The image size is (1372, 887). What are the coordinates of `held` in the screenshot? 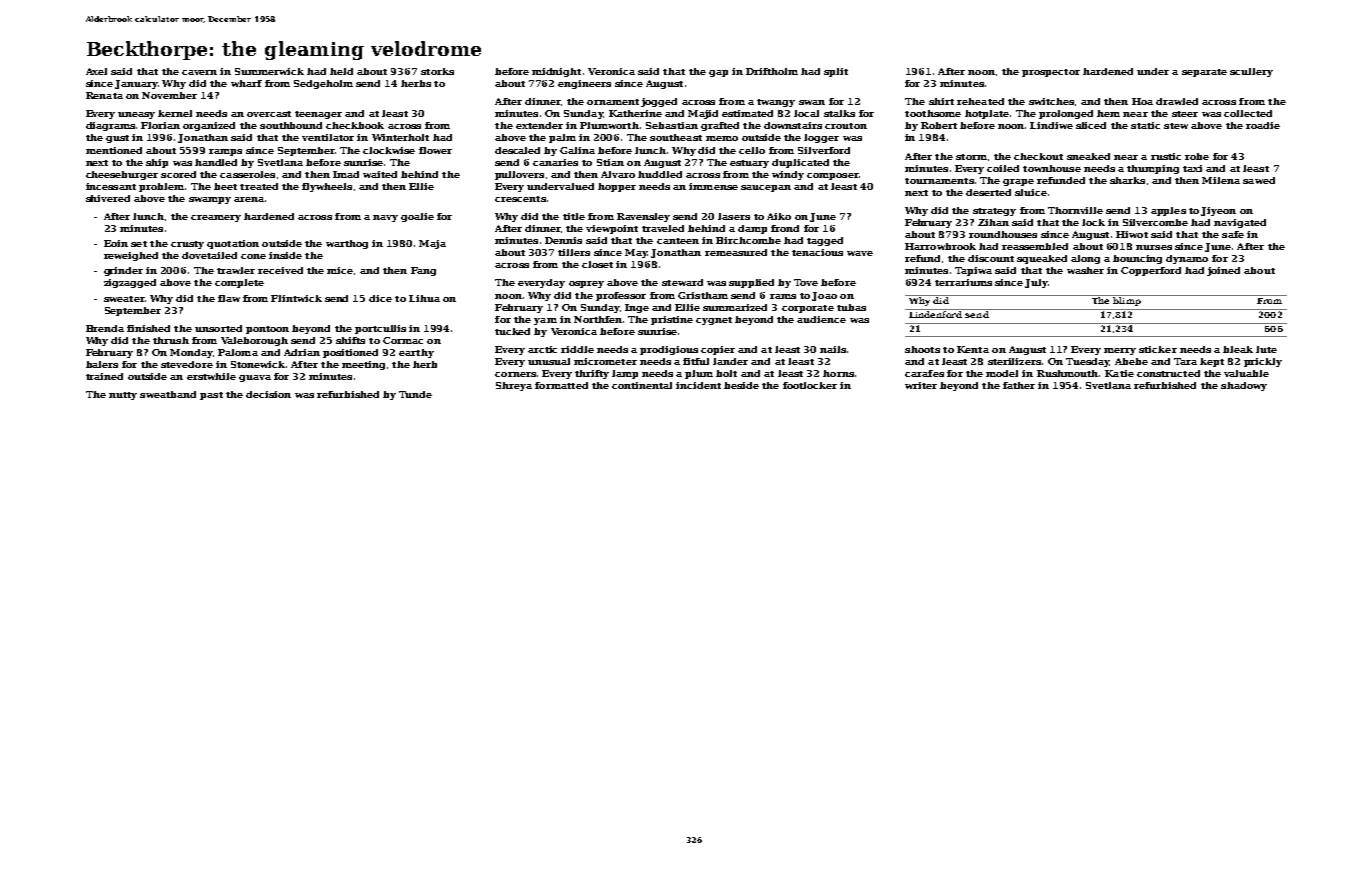 It's located at (341, 71).
